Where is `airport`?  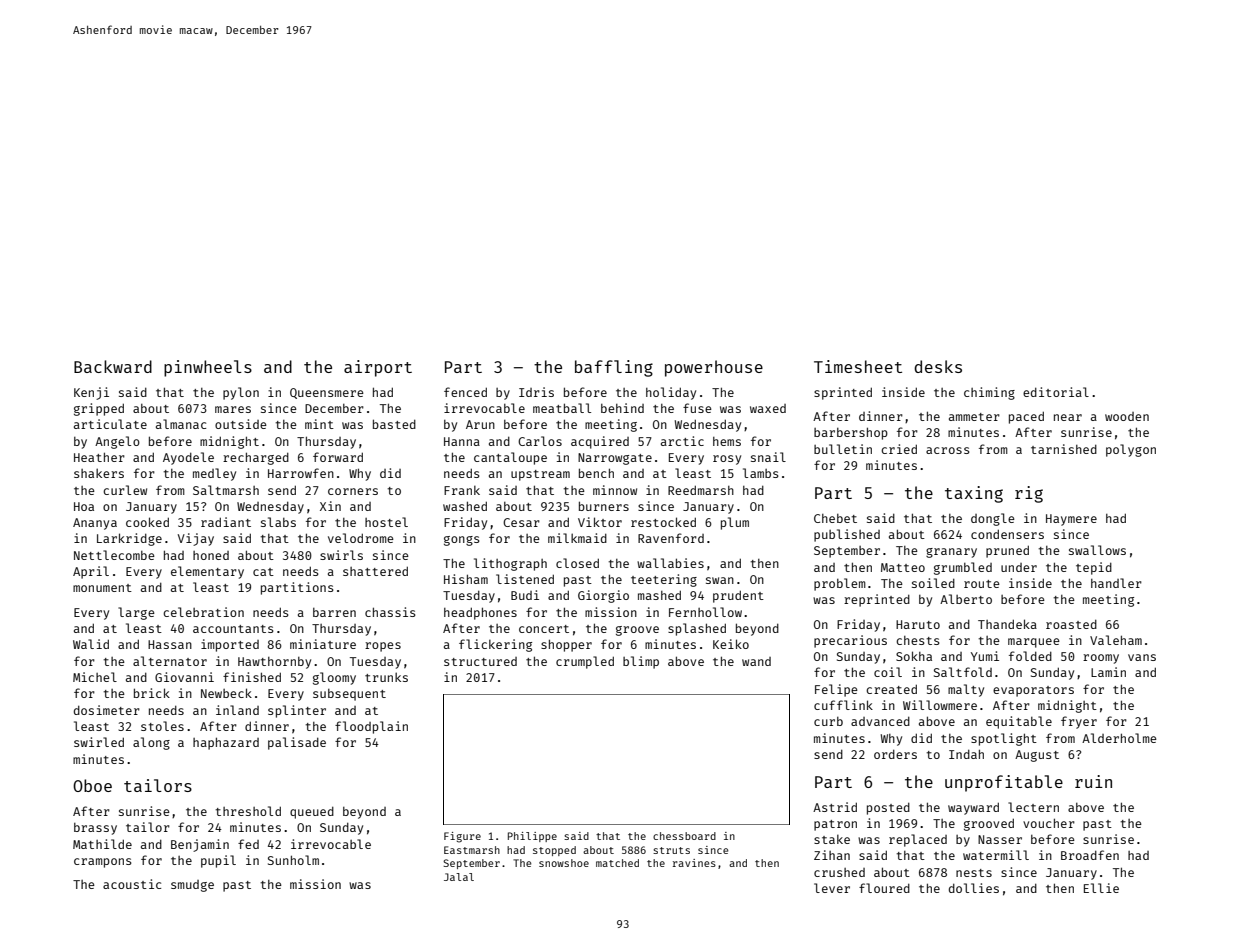
airport is located at coordinates (378, 368).
